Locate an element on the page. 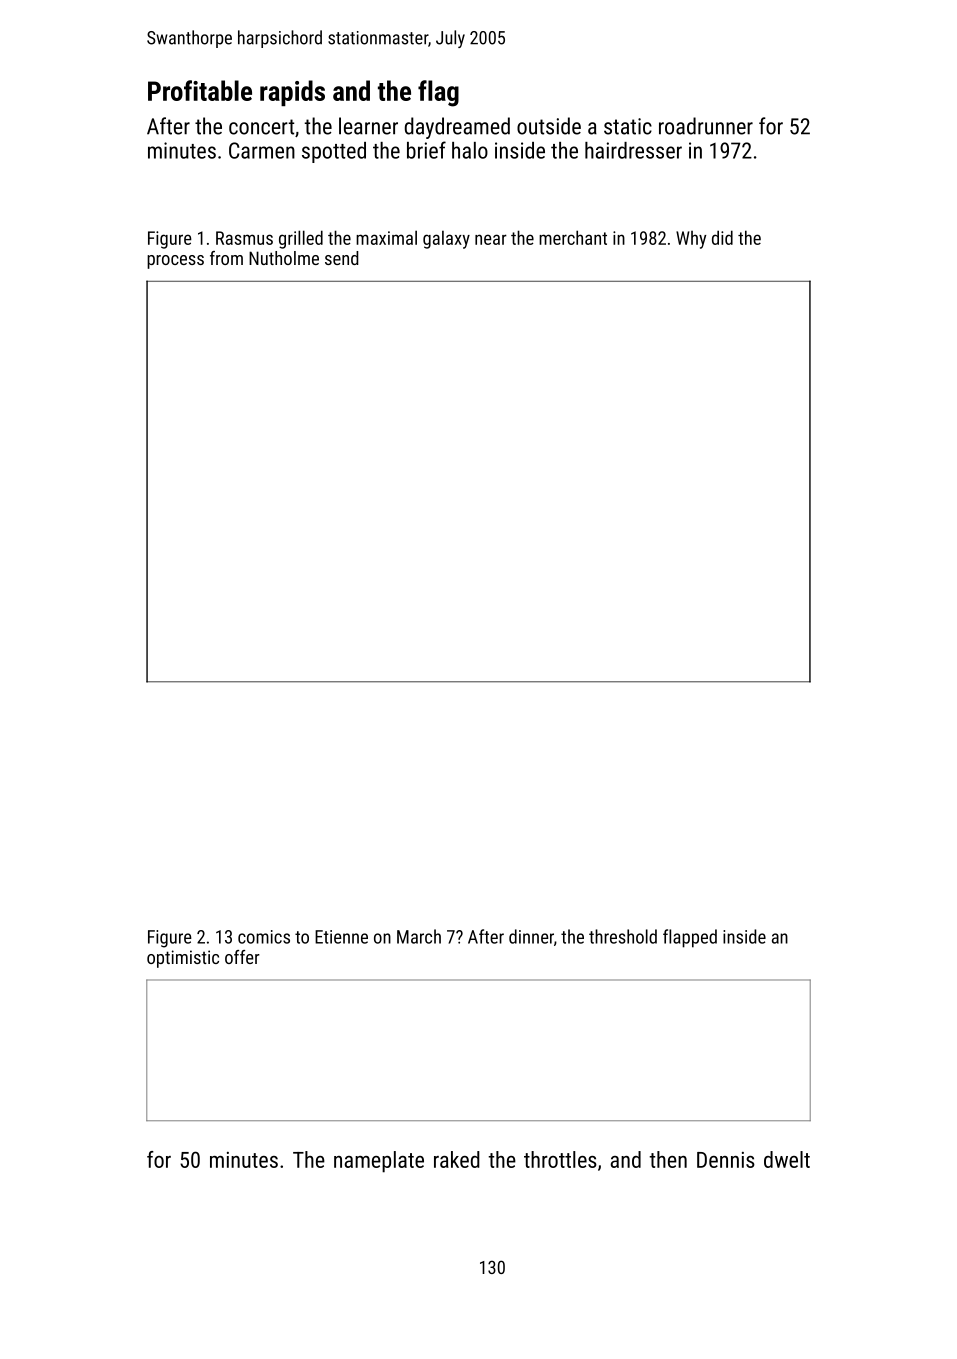 The height and width of the document is (1359, 957). threshold is located at coordinates (623, 936).
